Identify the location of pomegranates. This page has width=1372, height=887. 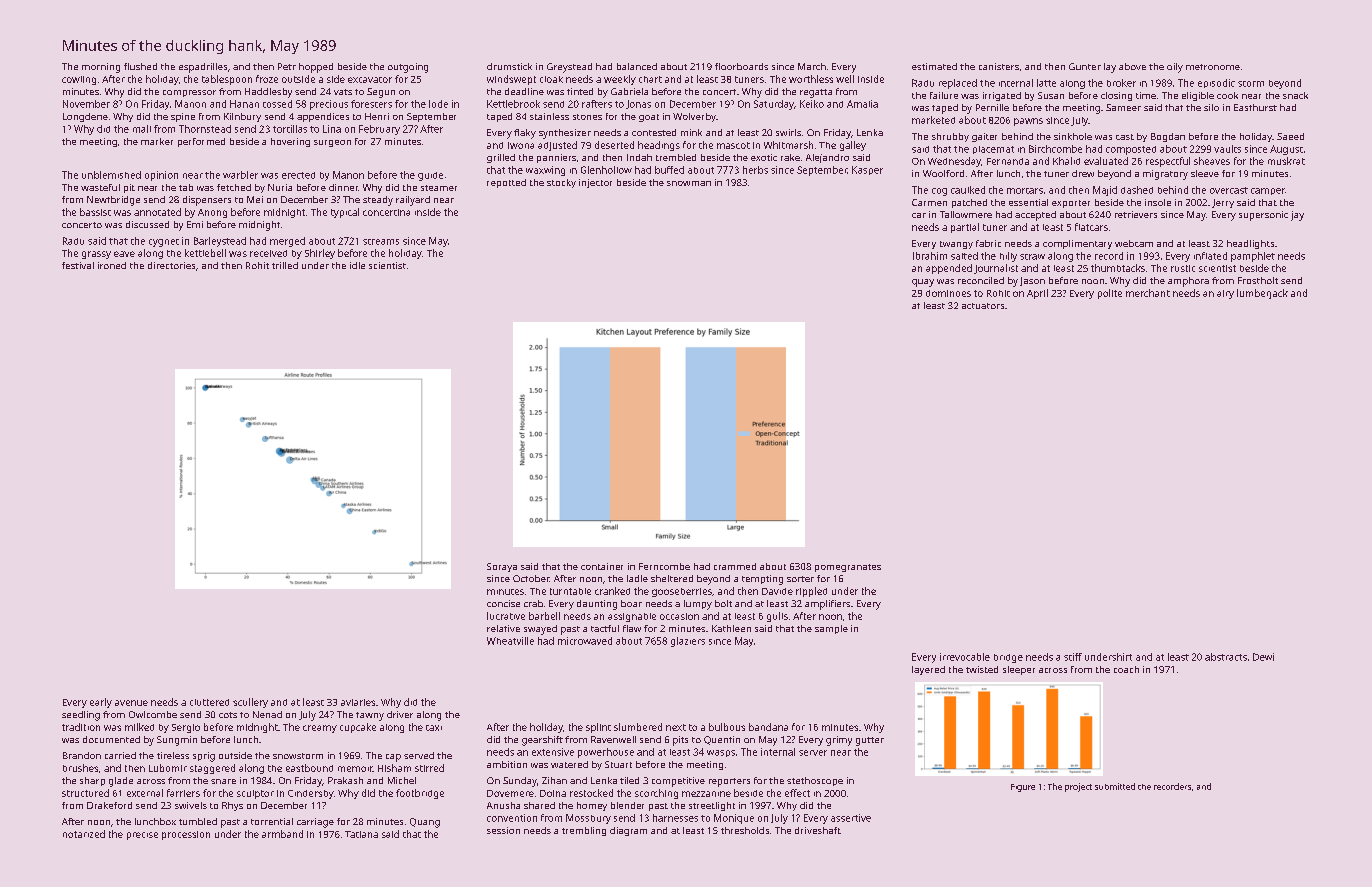
(848, 568).
